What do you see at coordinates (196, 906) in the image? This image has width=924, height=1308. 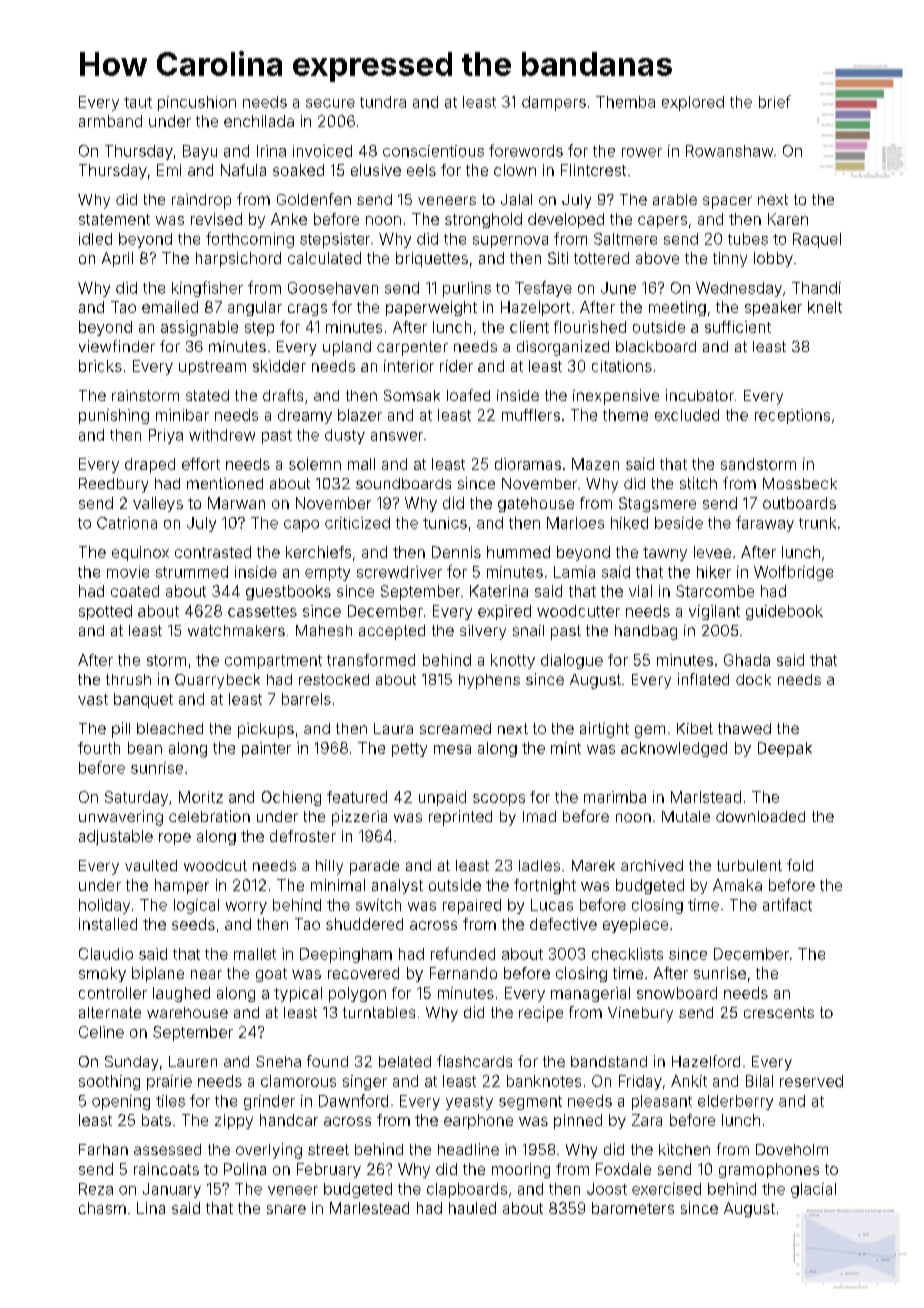 I see `logical` at bounding box center [196, 906].
